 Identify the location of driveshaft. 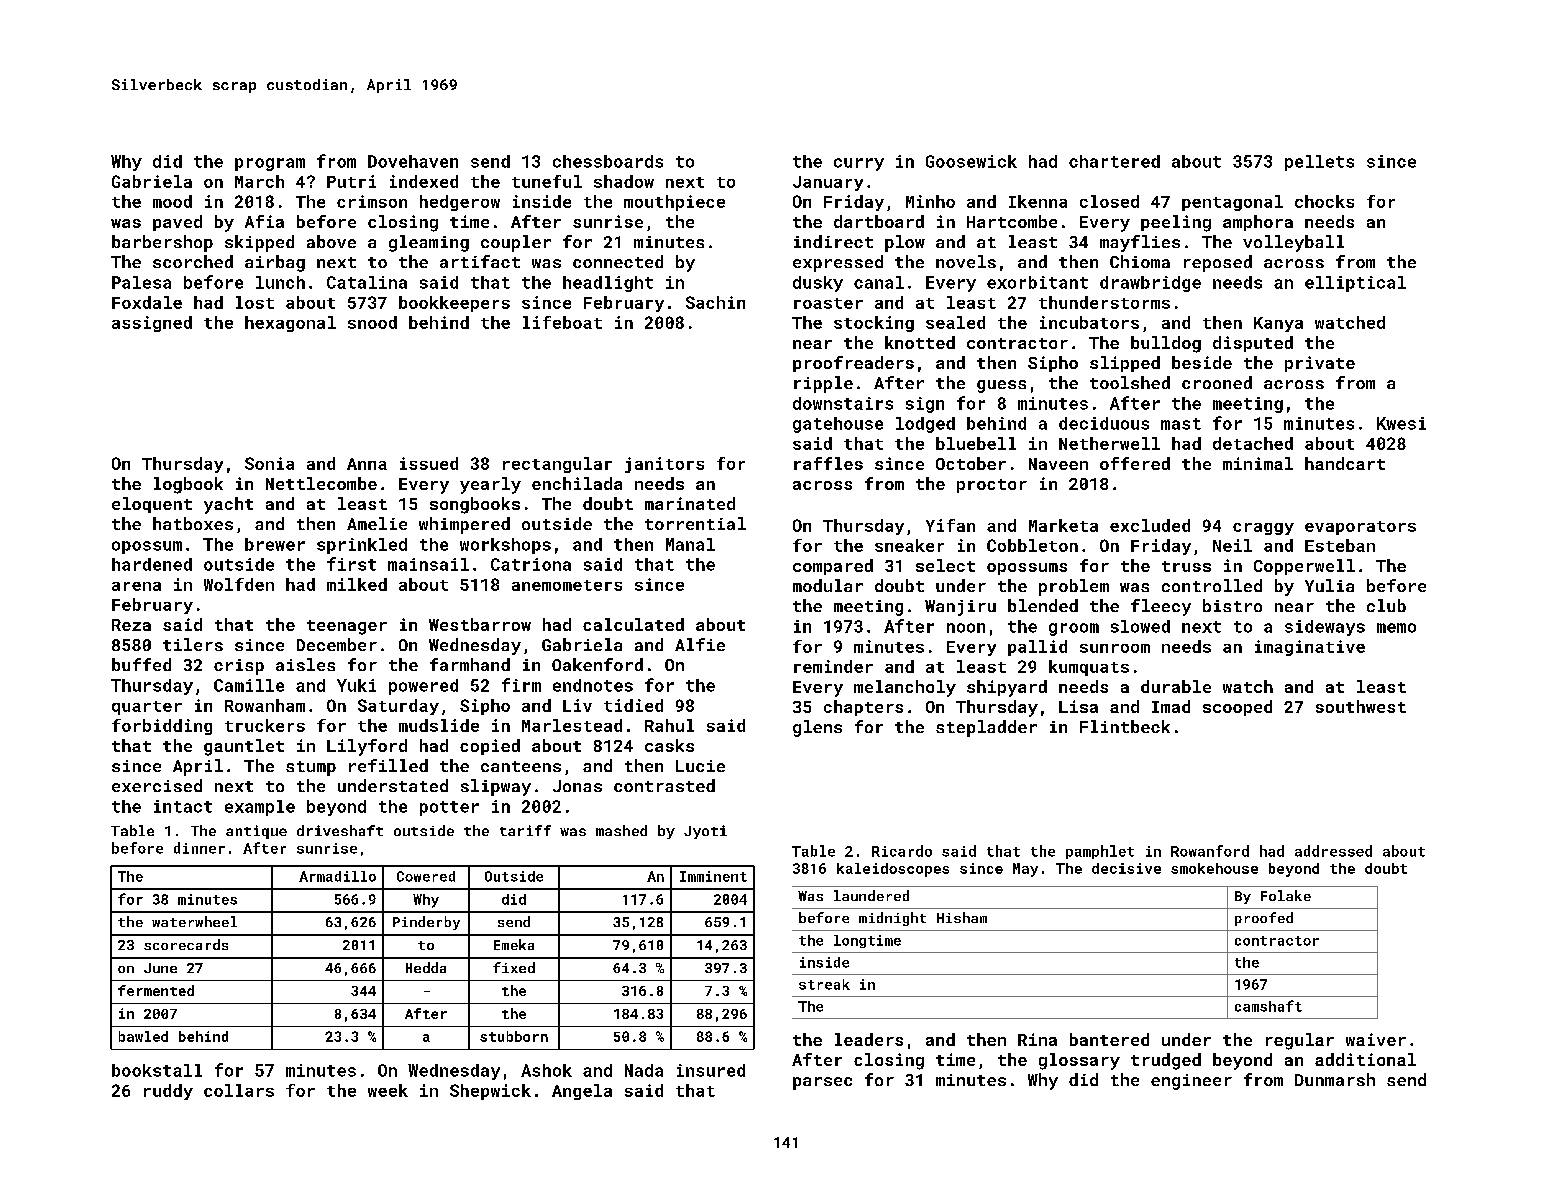
(340, 830).
